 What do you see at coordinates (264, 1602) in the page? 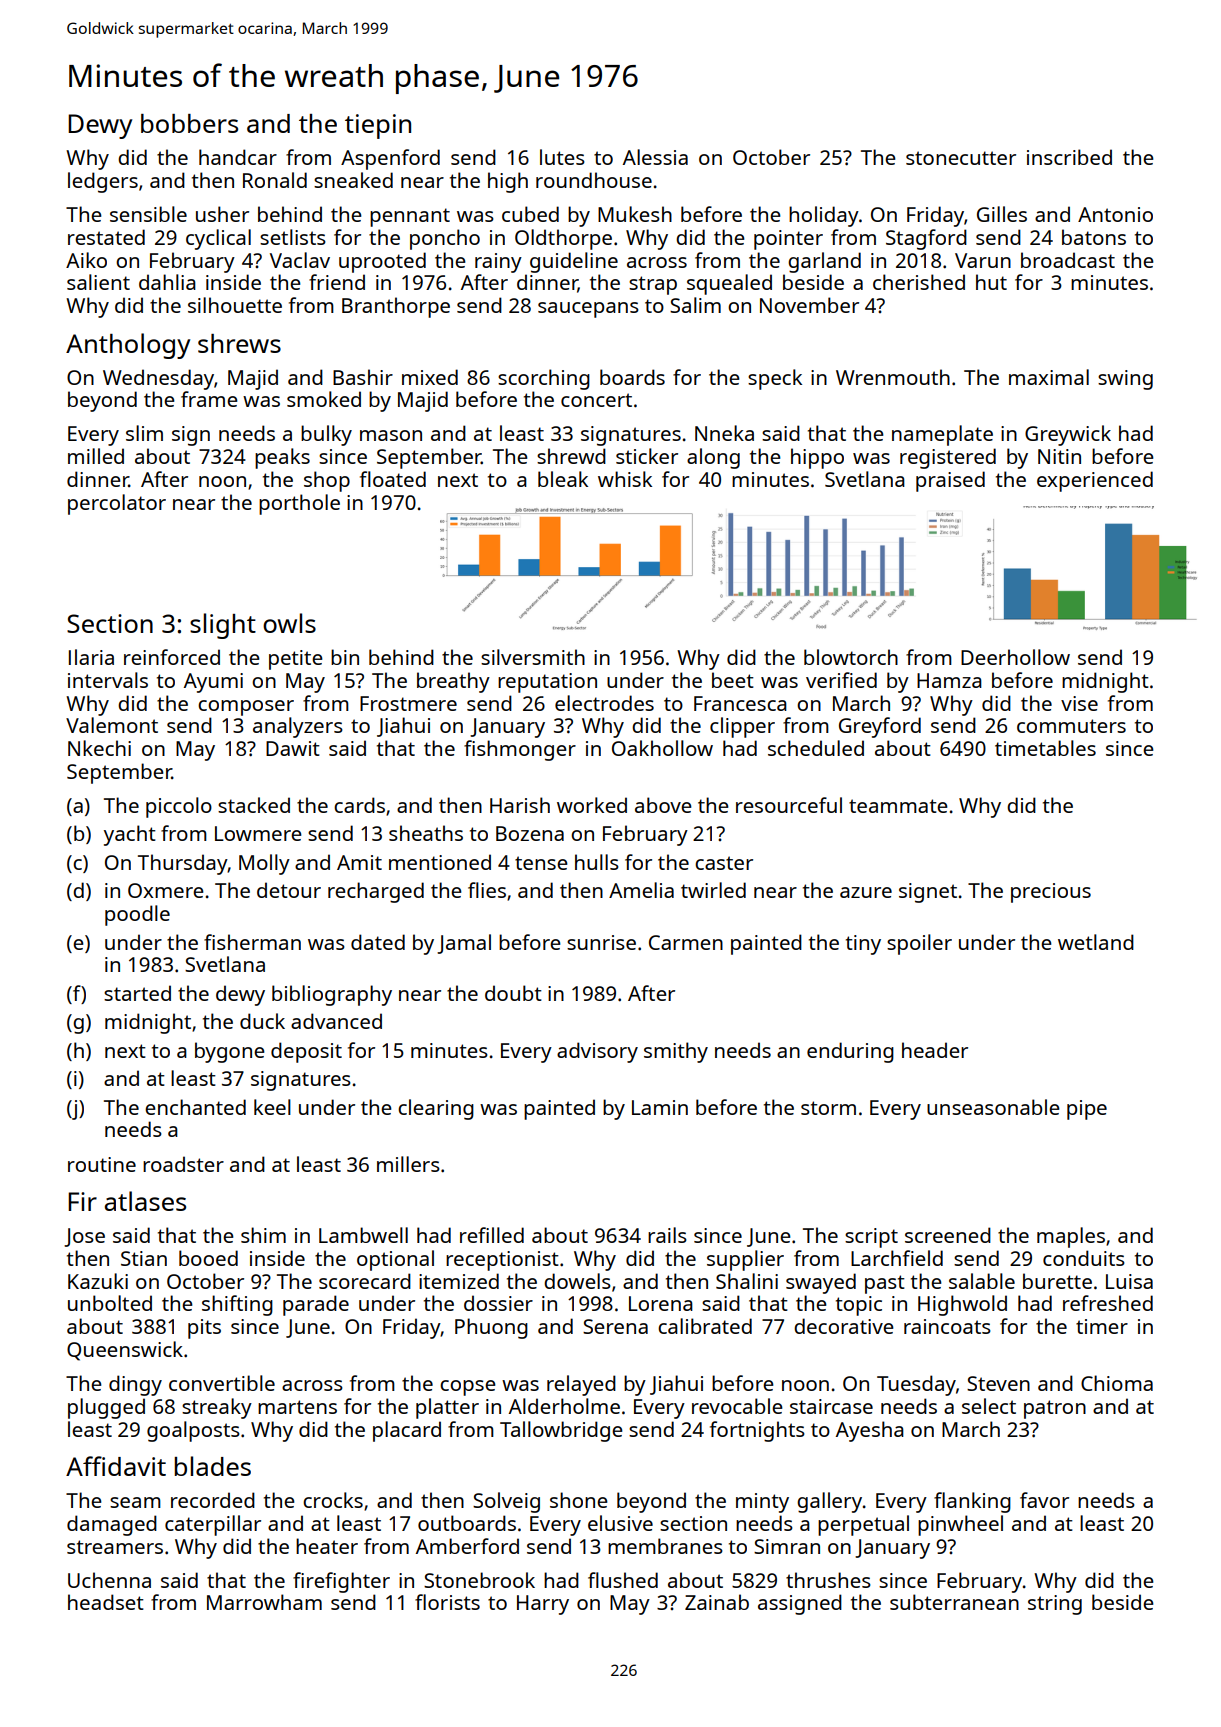
I see `Marrowham` at bounding box center [264, 1602].
